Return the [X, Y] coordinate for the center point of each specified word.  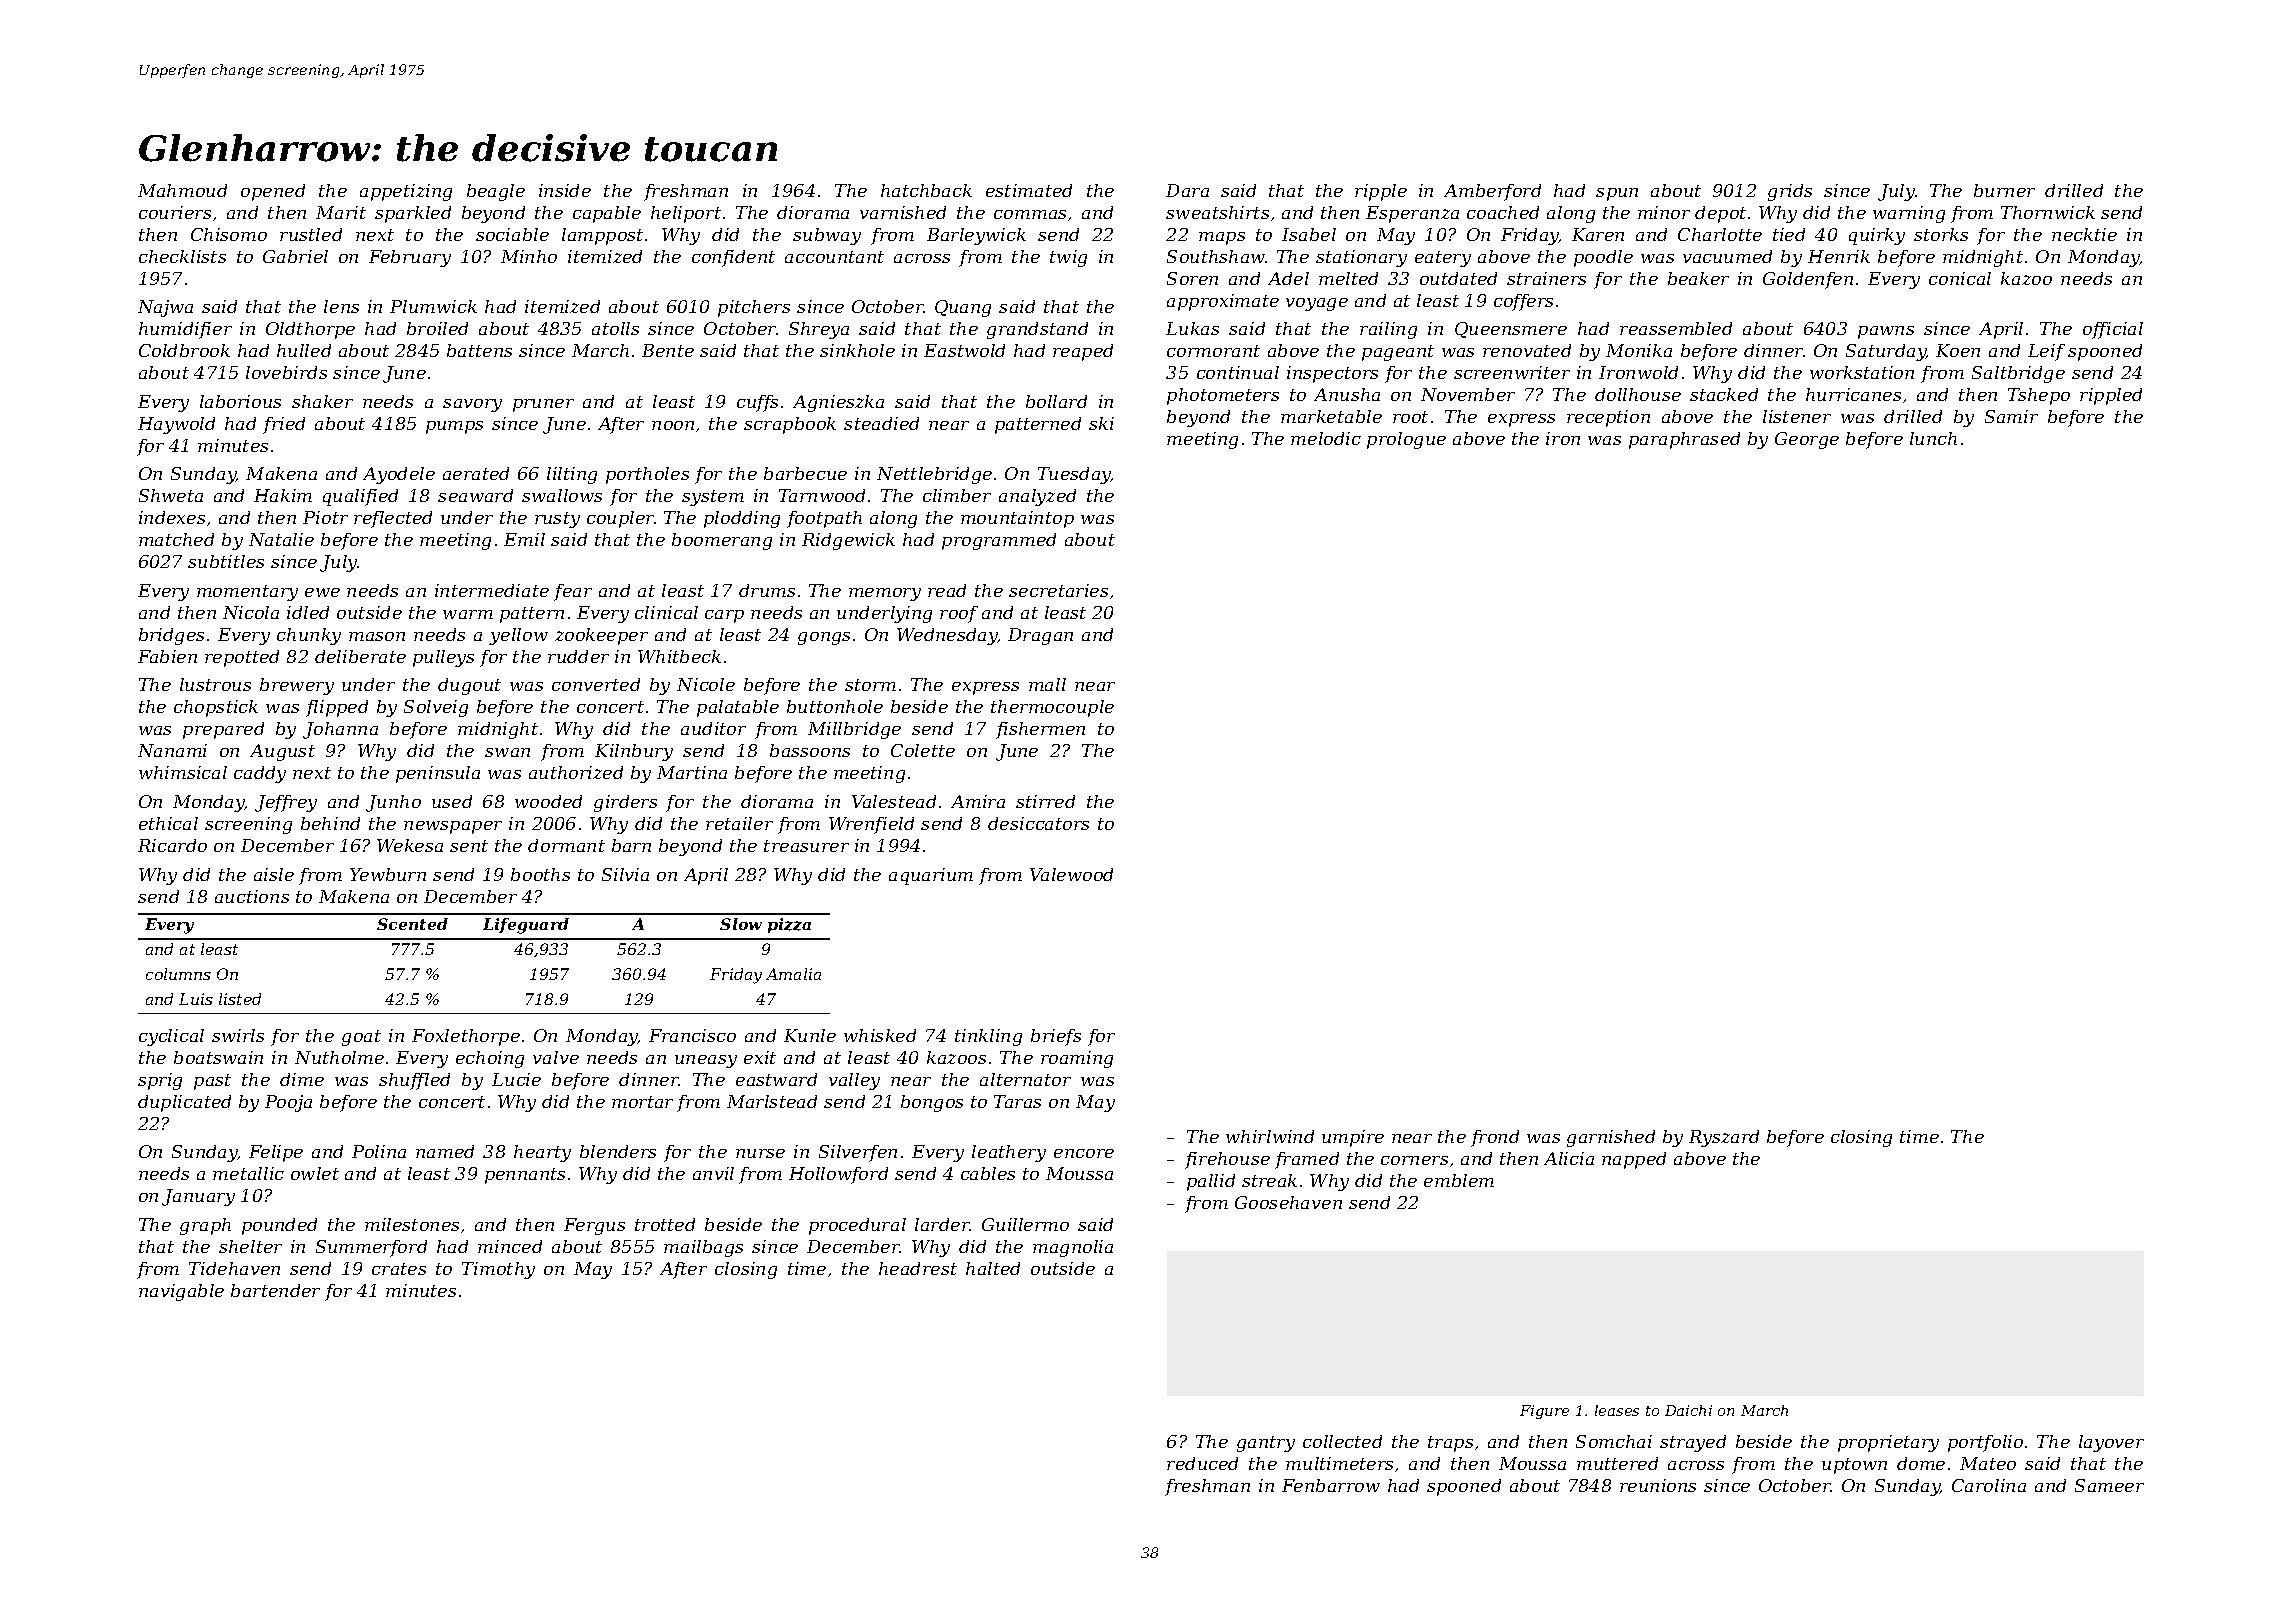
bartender [275, 1290]
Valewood [1071, 874]
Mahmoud [182, 190]
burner [2004, 190]
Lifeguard [526, 926]
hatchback [926, 190]
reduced [1202, 1463]
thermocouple [1052, 708]
